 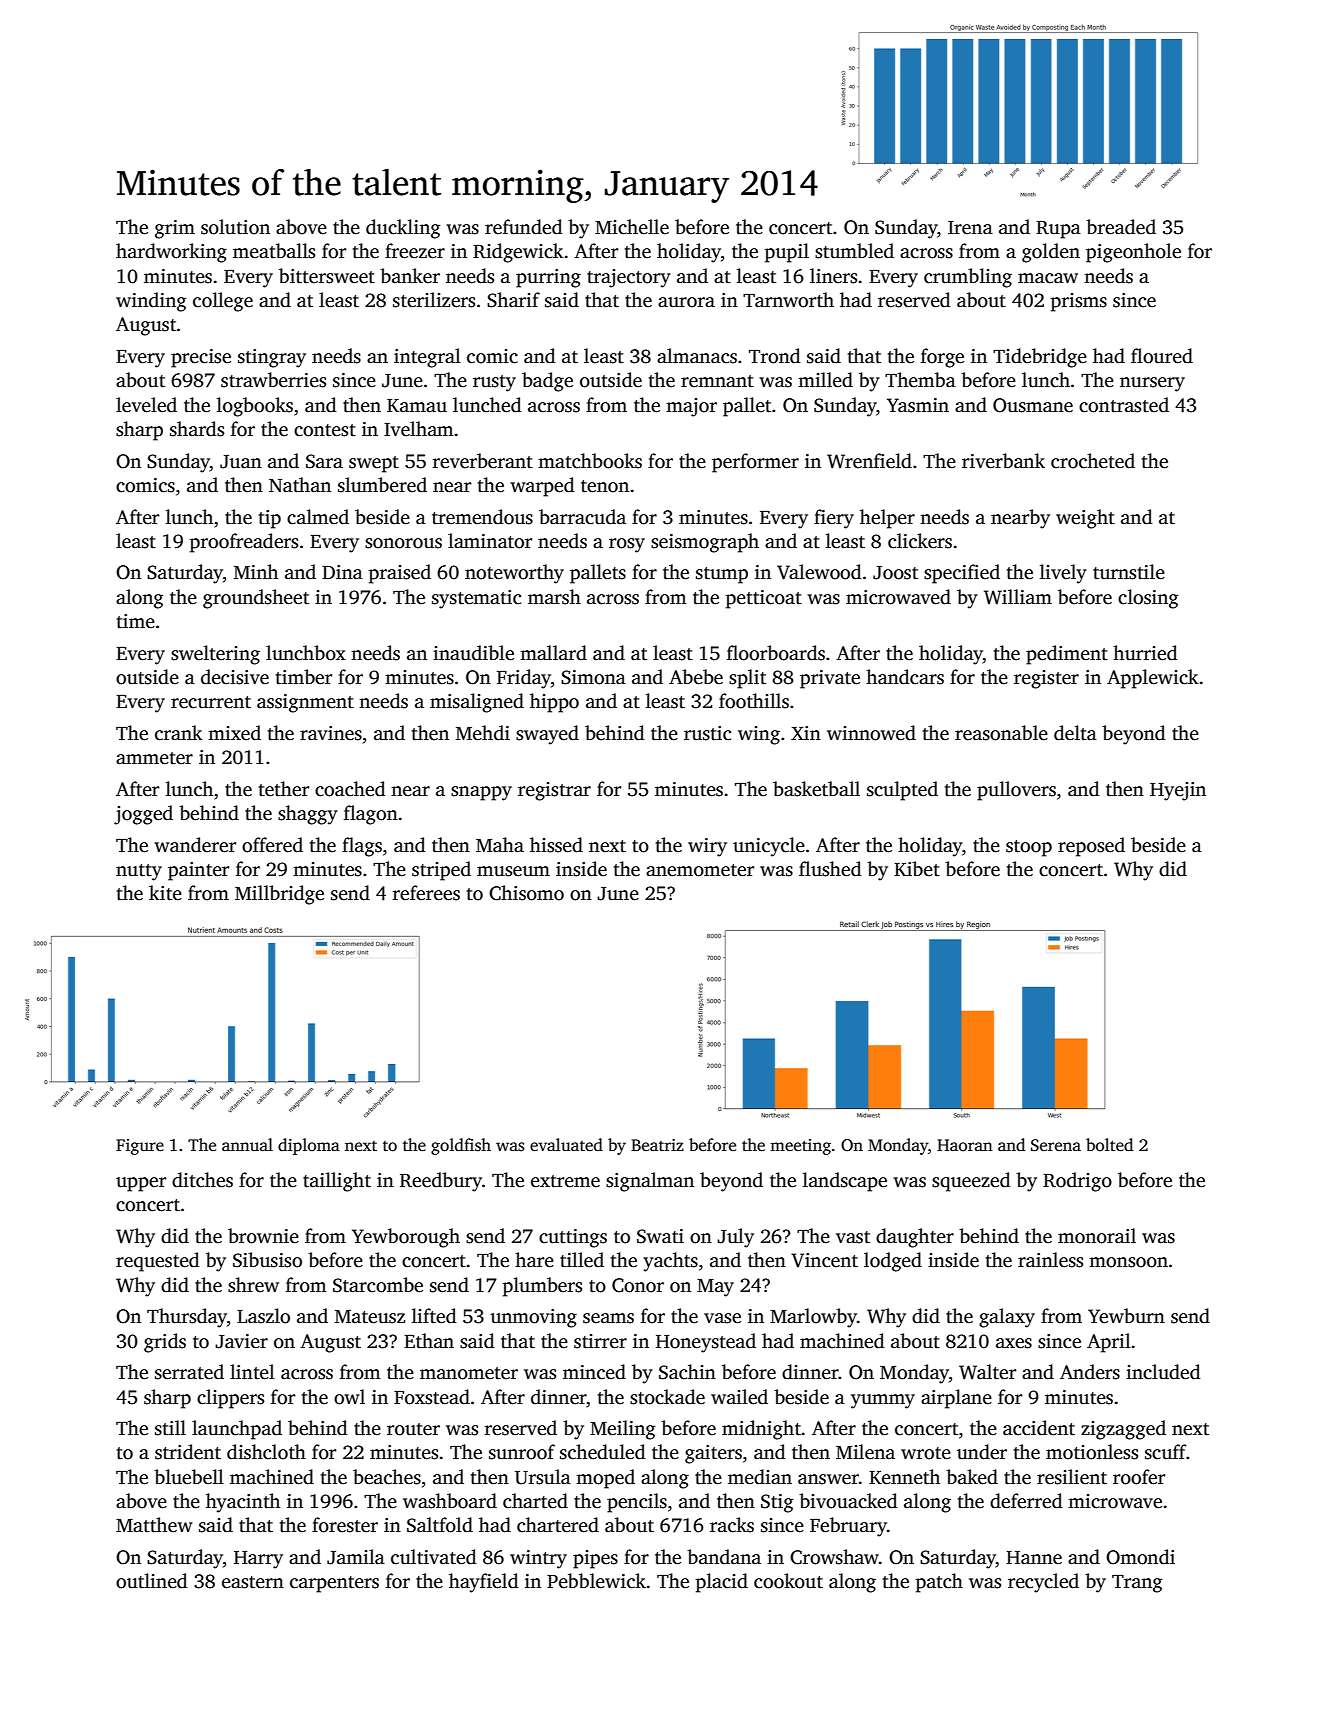 What do you see at coordinates (151, 302) in the document?
I see `winding` at bounding box center [151, 302].
